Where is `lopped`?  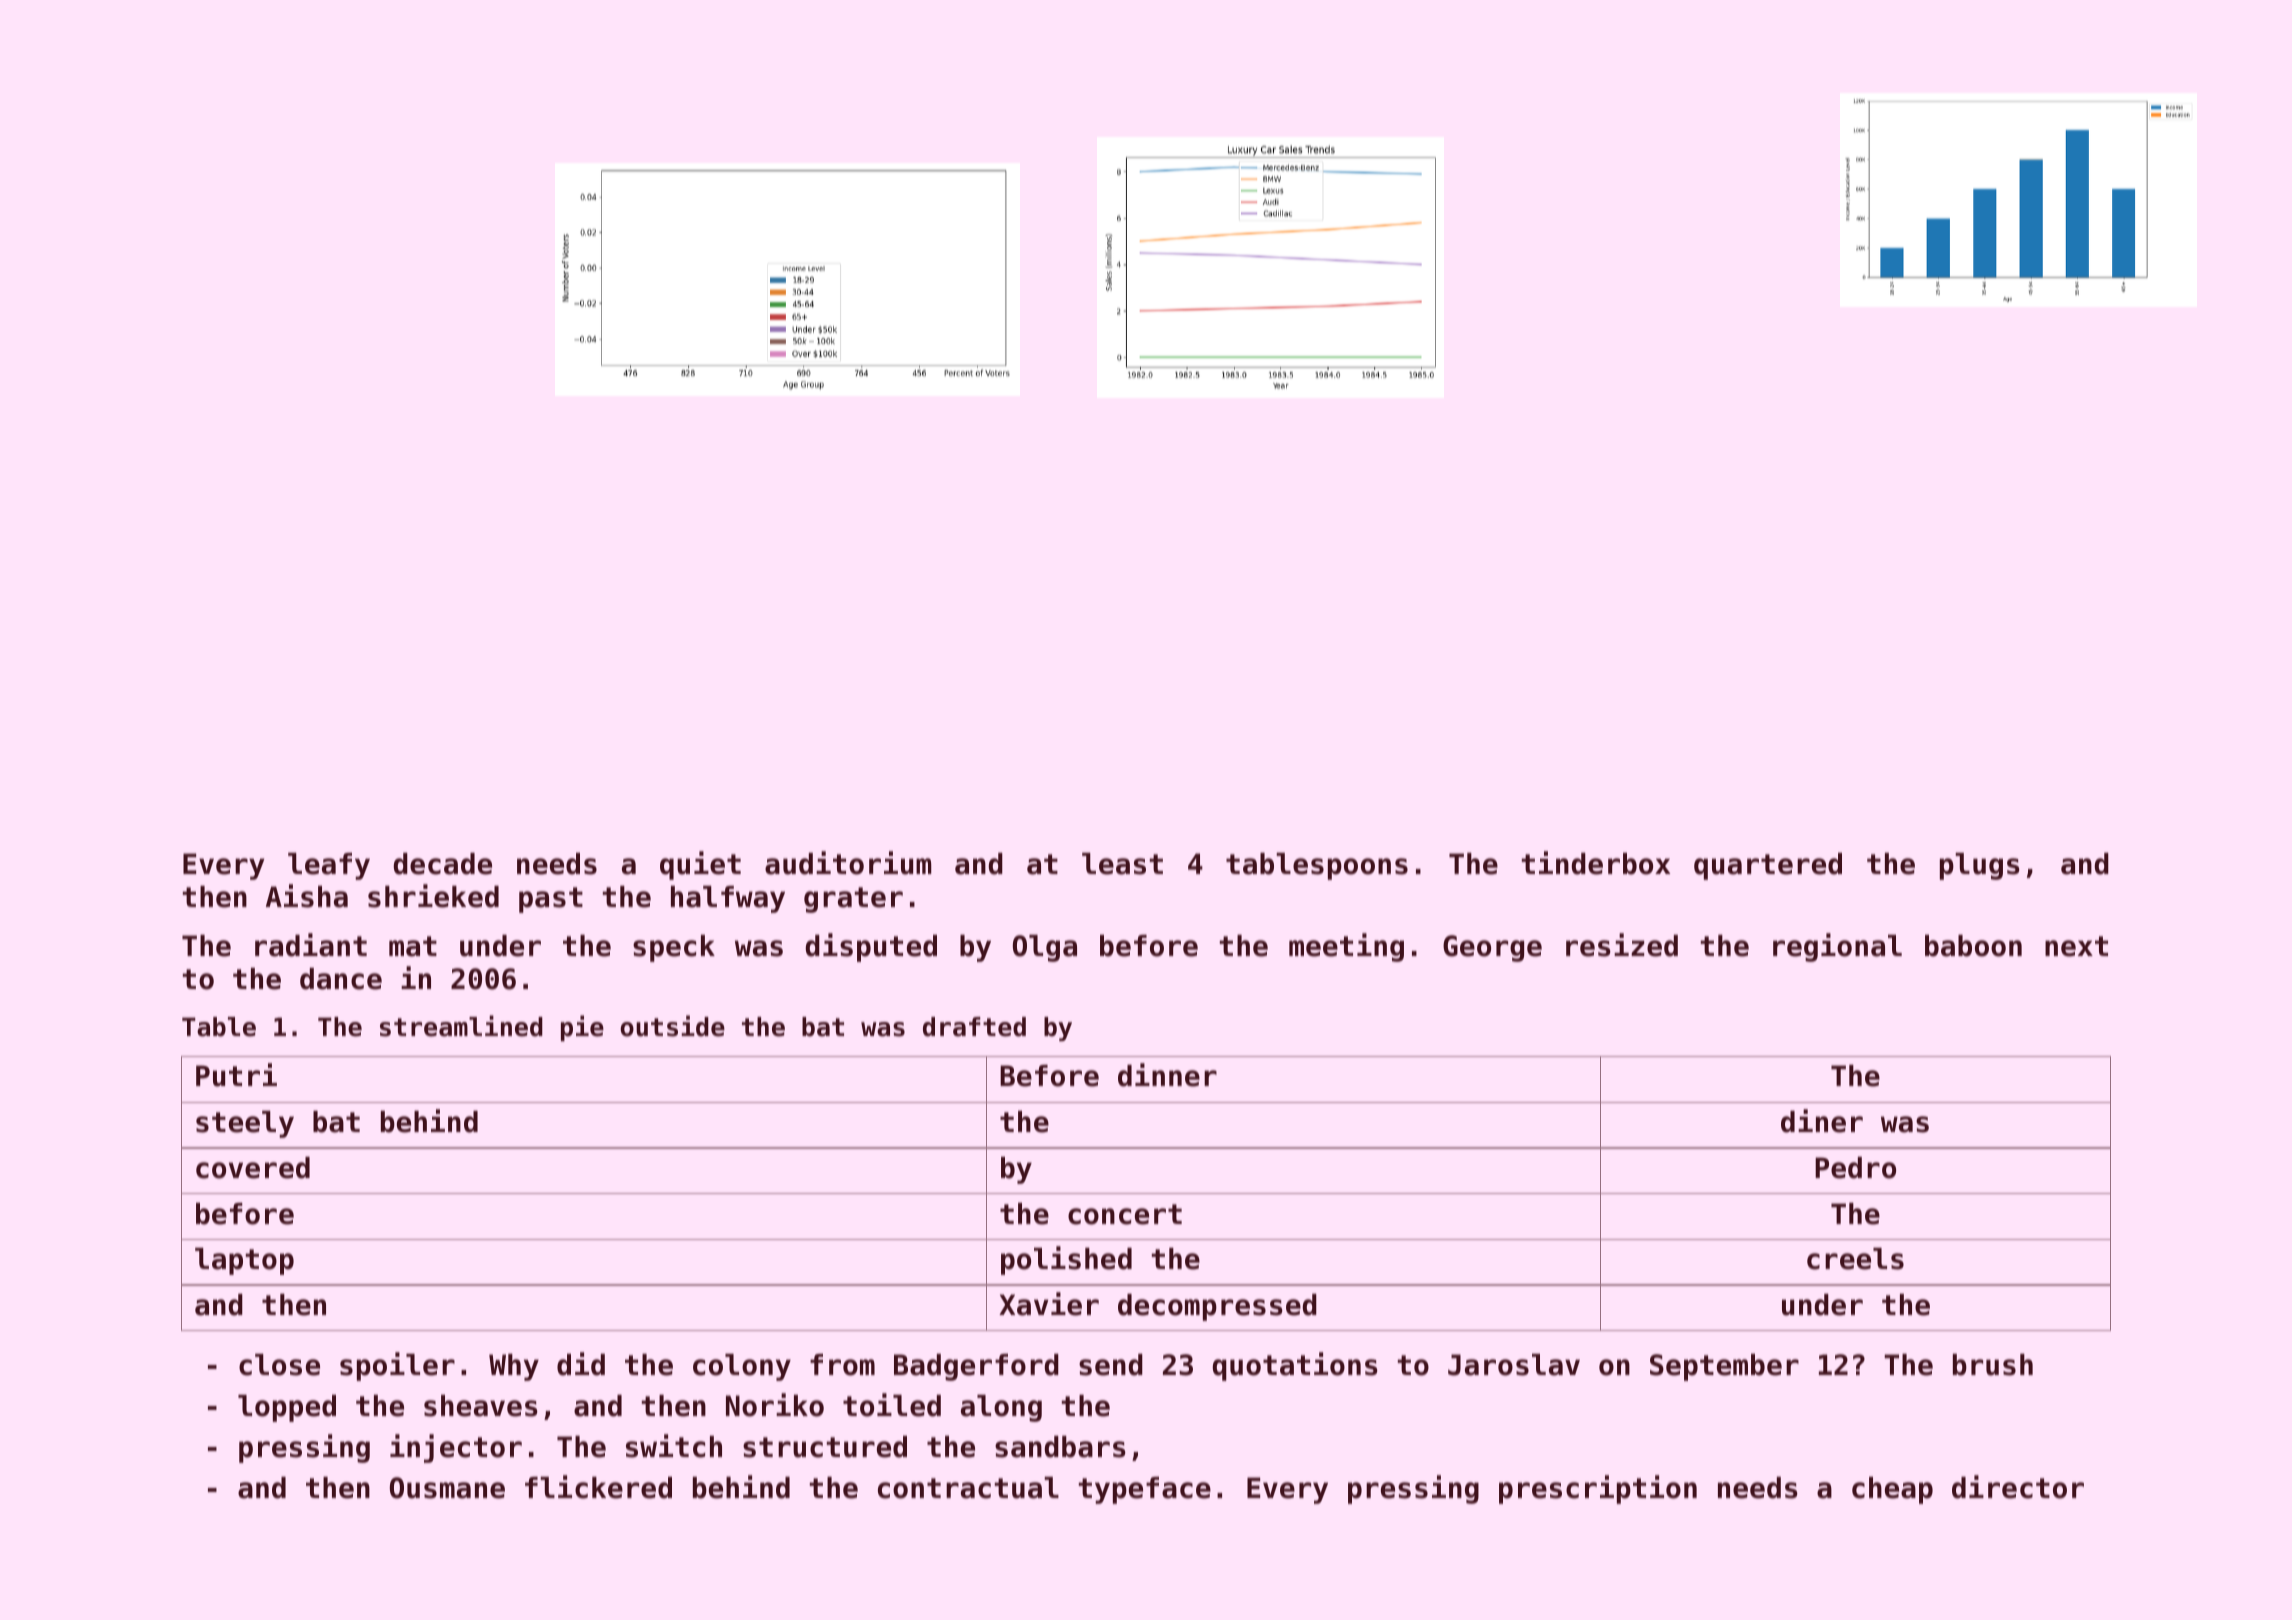 lopped is located at coordinates (287, 1408).
